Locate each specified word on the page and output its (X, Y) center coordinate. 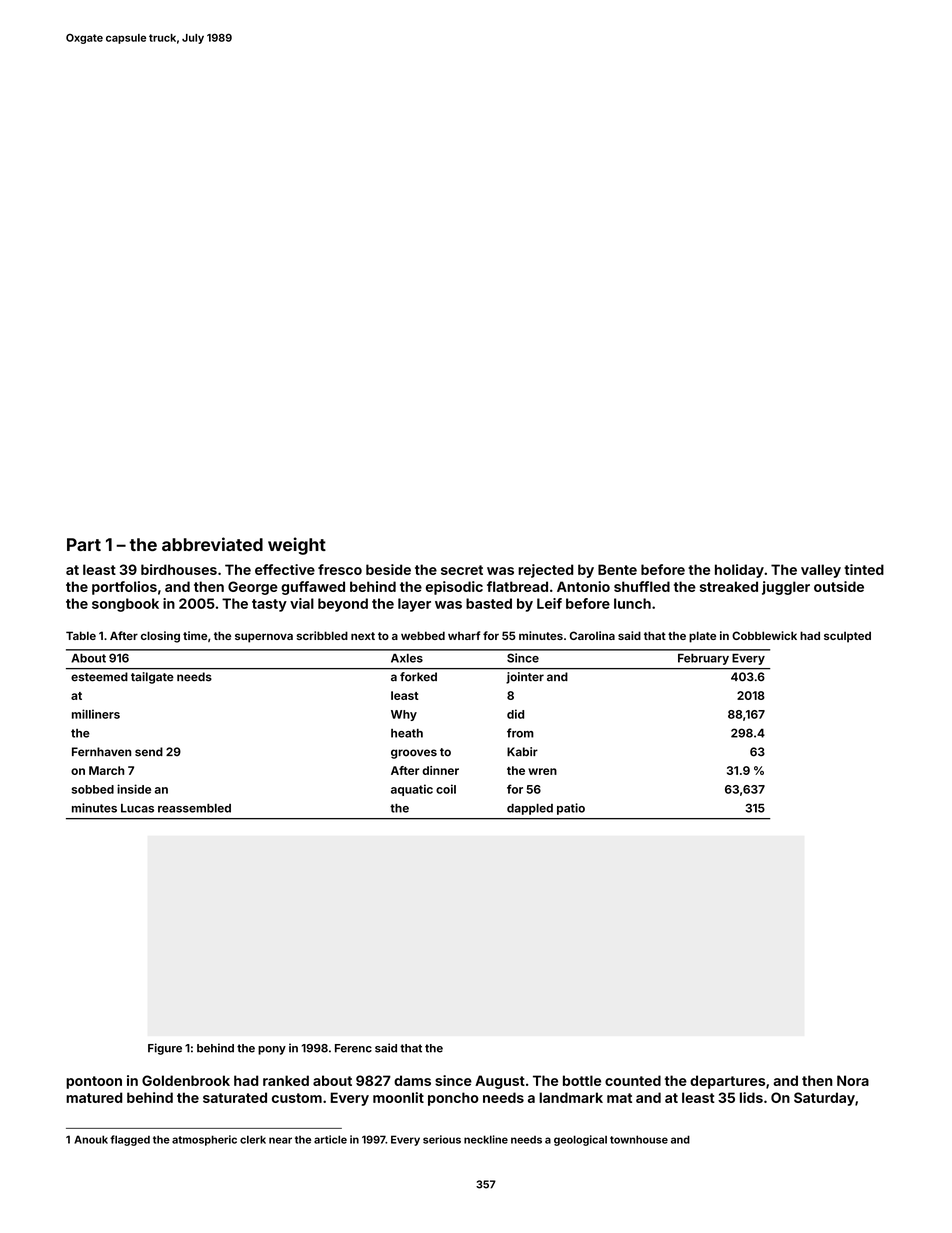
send (149, 752)
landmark (571, 1097)
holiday (739, 571)
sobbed (93, 789)
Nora (853, 1080)
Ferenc (353, 1048)
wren (542, 771)
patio (571, 809)
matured (94, 1097)
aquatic (412, 790)
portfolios (124, 588)
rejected (545, 571)
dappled (530, 809)
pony (272, 1050)
